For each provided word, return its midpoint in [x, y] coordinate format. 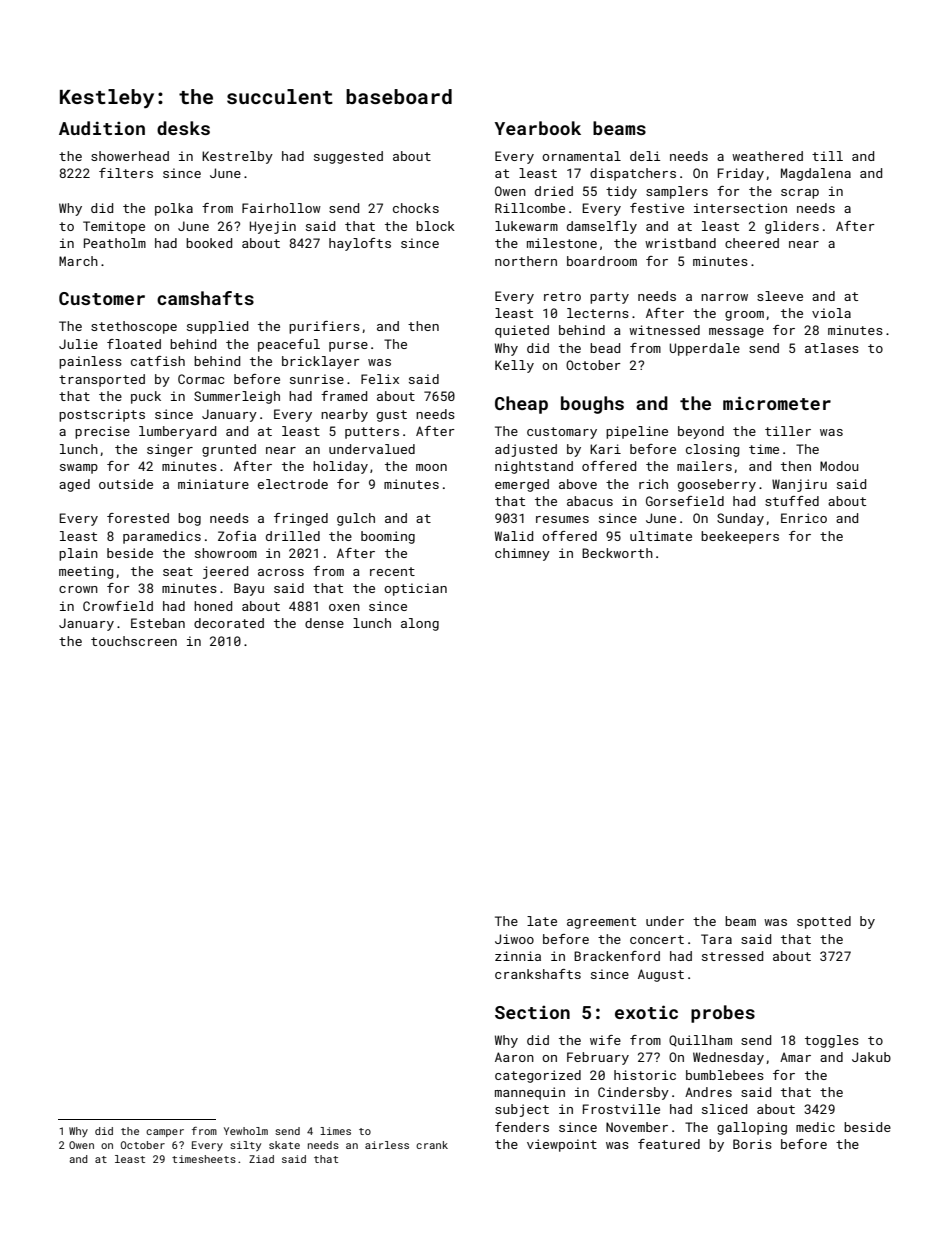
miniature [213, 484]
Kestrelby [237, 157]
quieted [522, 331]
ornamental [581, 156]
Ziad [261, 1159]
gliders [792, 227]
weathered [767, 156]
